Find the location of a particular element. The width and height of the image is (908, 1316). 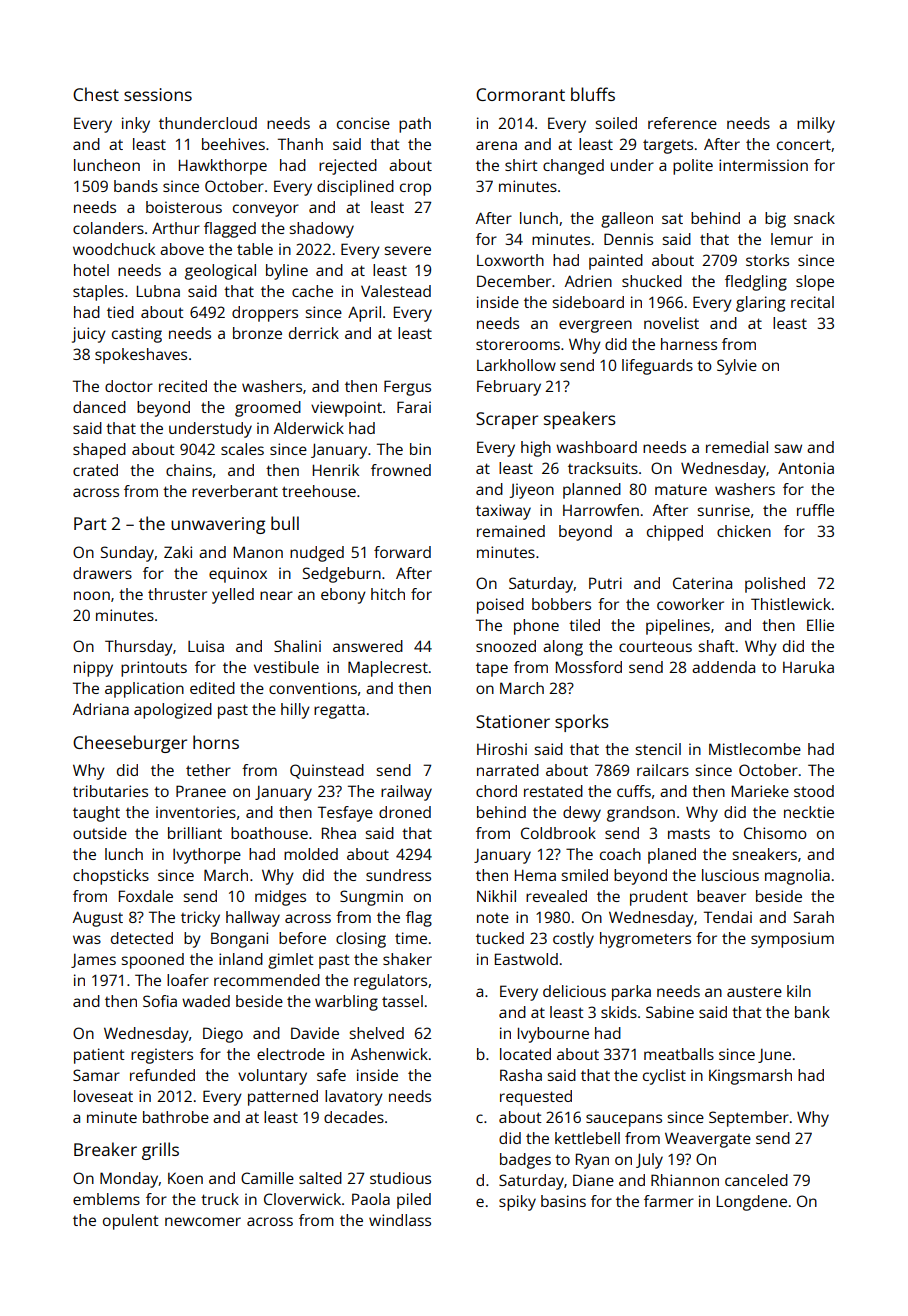

lavatory is located at coordinates (354, 1098).
